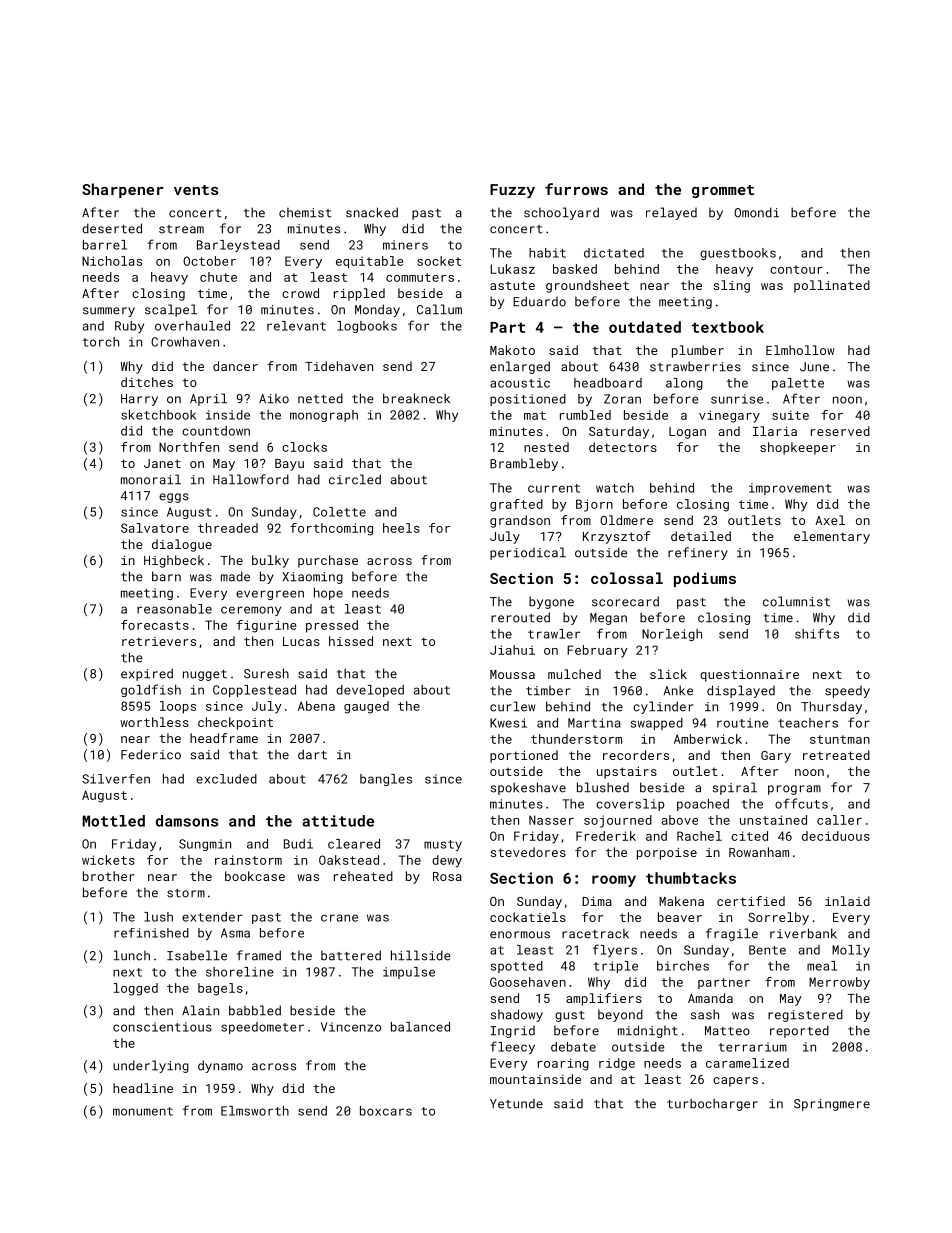 This screenshot has height=1233, width=952. Describe the element at coordinates (421, 955) in the screenshot. I see `hillside` at that location.
